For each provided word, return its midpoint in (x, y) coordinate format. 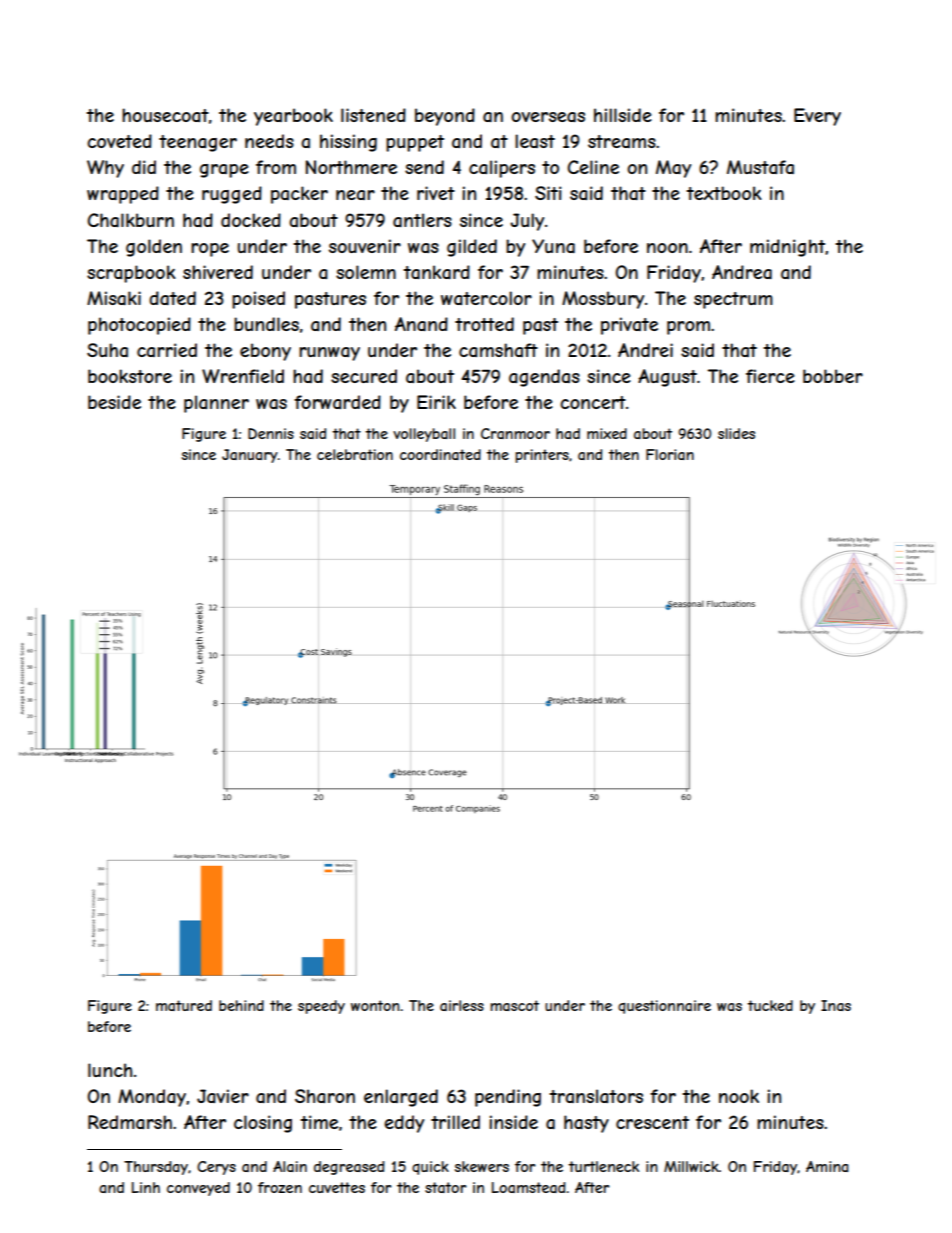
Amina (827, 1166)
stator (446, 1187)
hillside (623, 115)
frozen (280, 1187)
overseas (548, 117)
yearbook (293, 117)
